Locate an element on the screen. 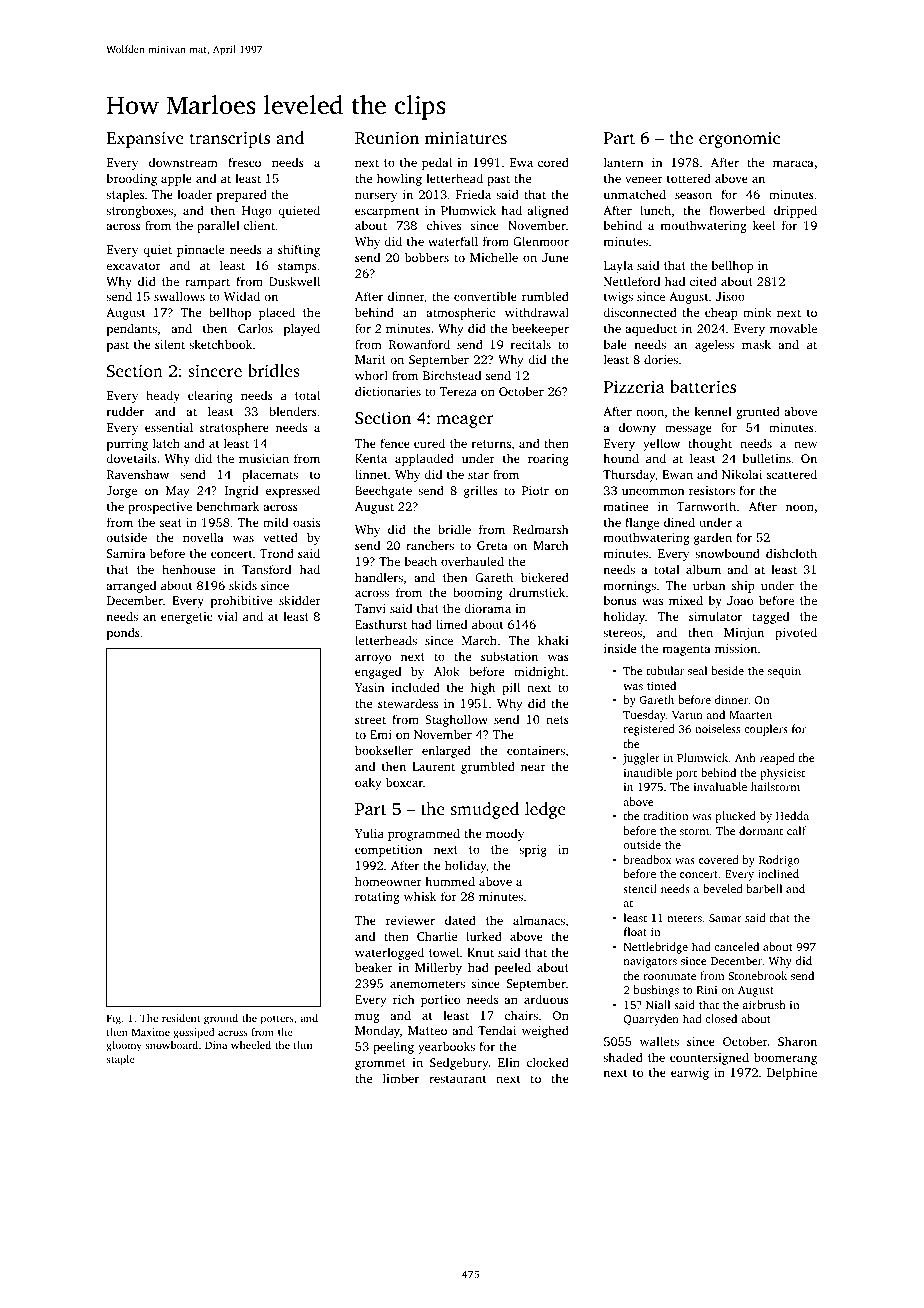  restaurant is located at coordinates (458, 1079).
